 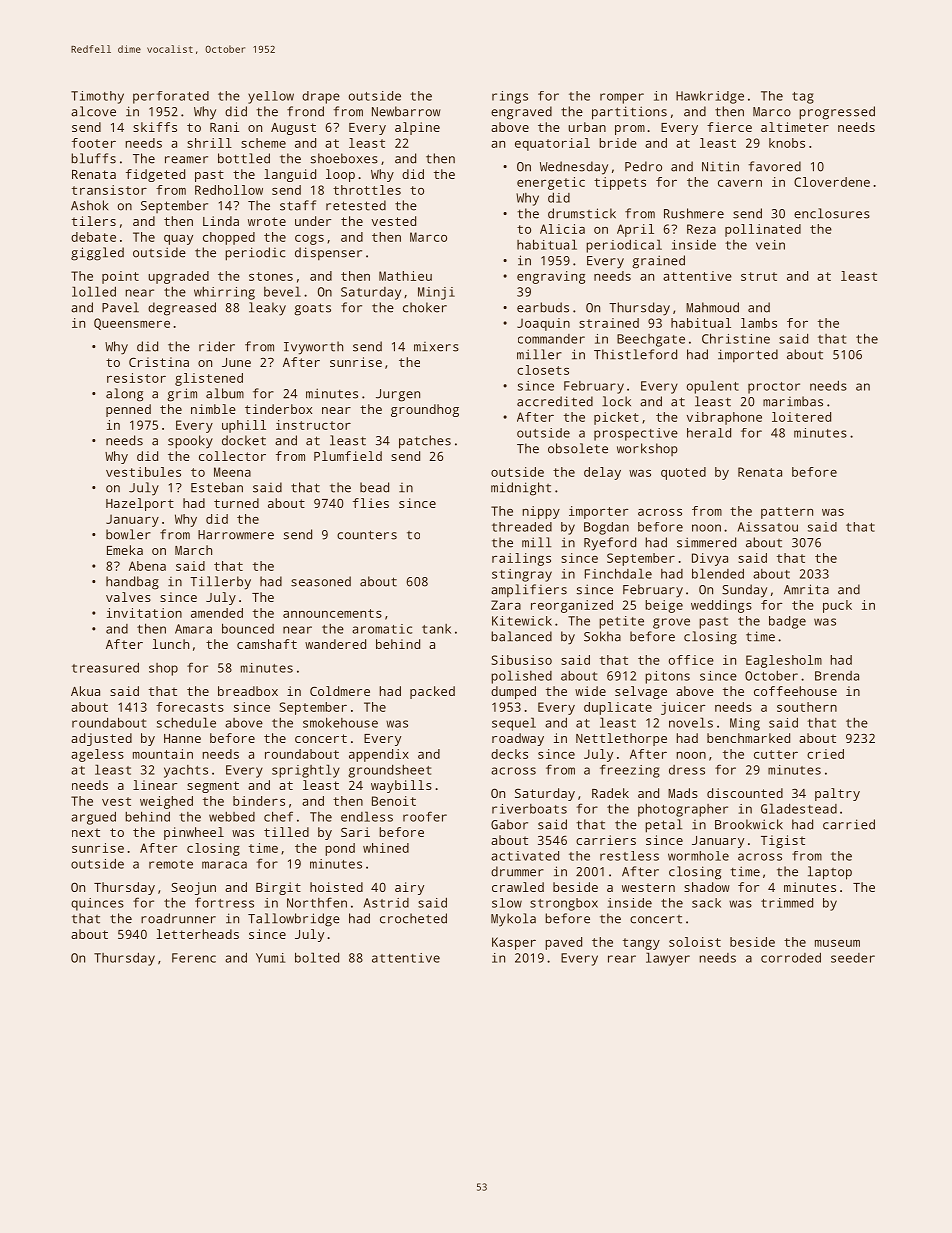 I want to click on argued, so click(x=93, y=818).
